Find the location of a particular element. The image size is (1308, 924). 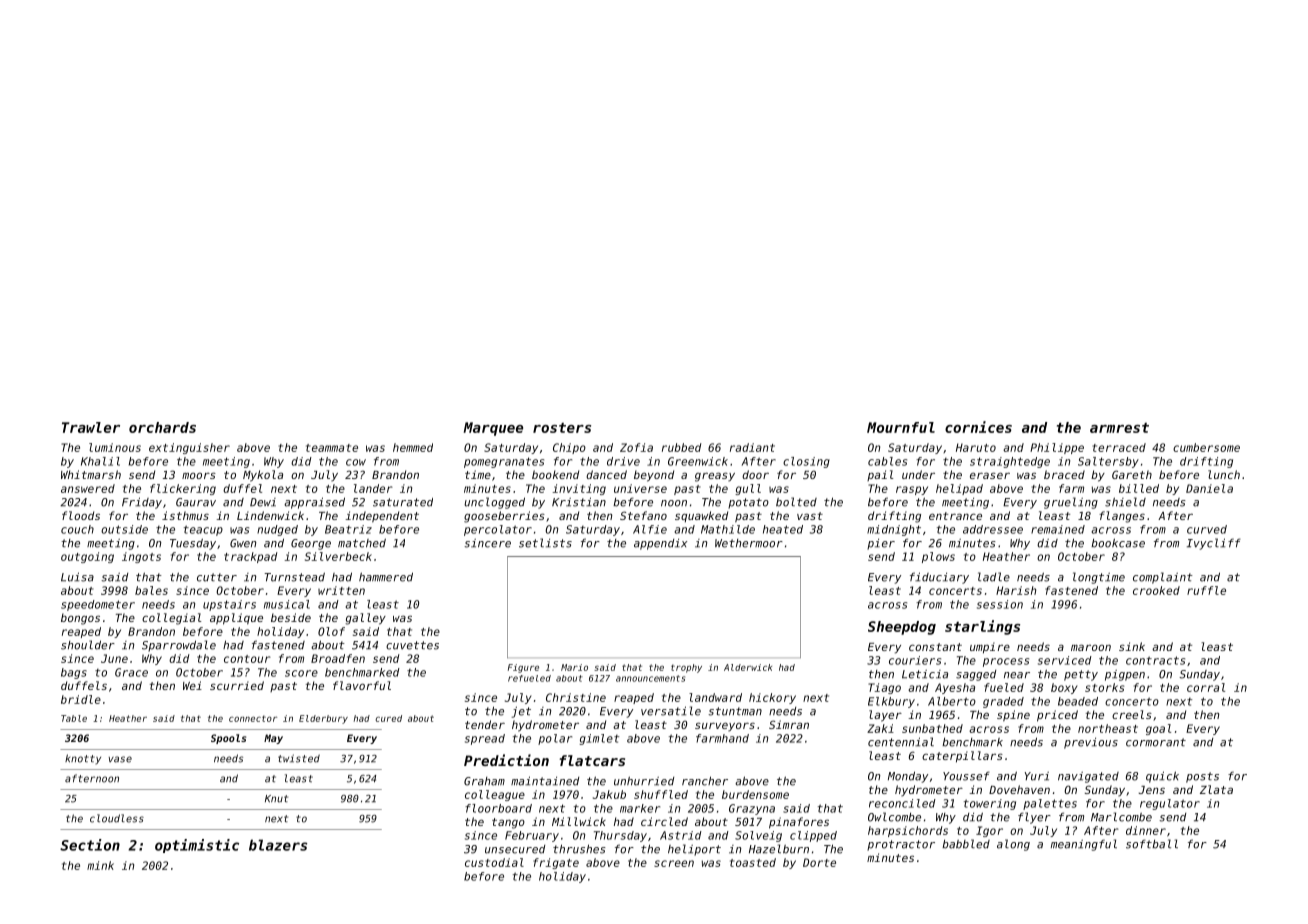

speedometer is located at coordinates (98, 605).
